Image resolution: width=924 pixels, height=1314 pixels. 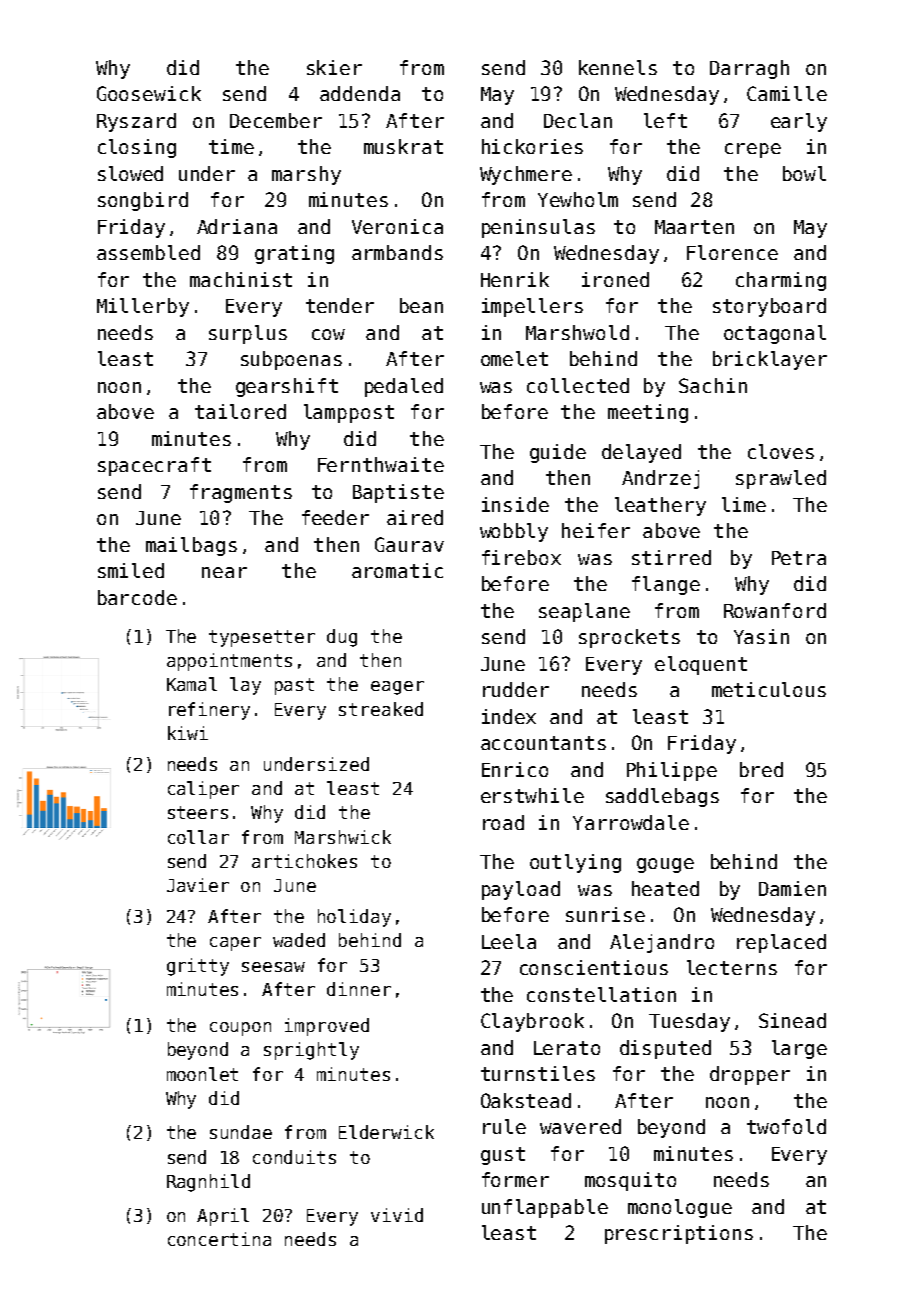 I want to click on octagonal, so click(x=775, y=334).
